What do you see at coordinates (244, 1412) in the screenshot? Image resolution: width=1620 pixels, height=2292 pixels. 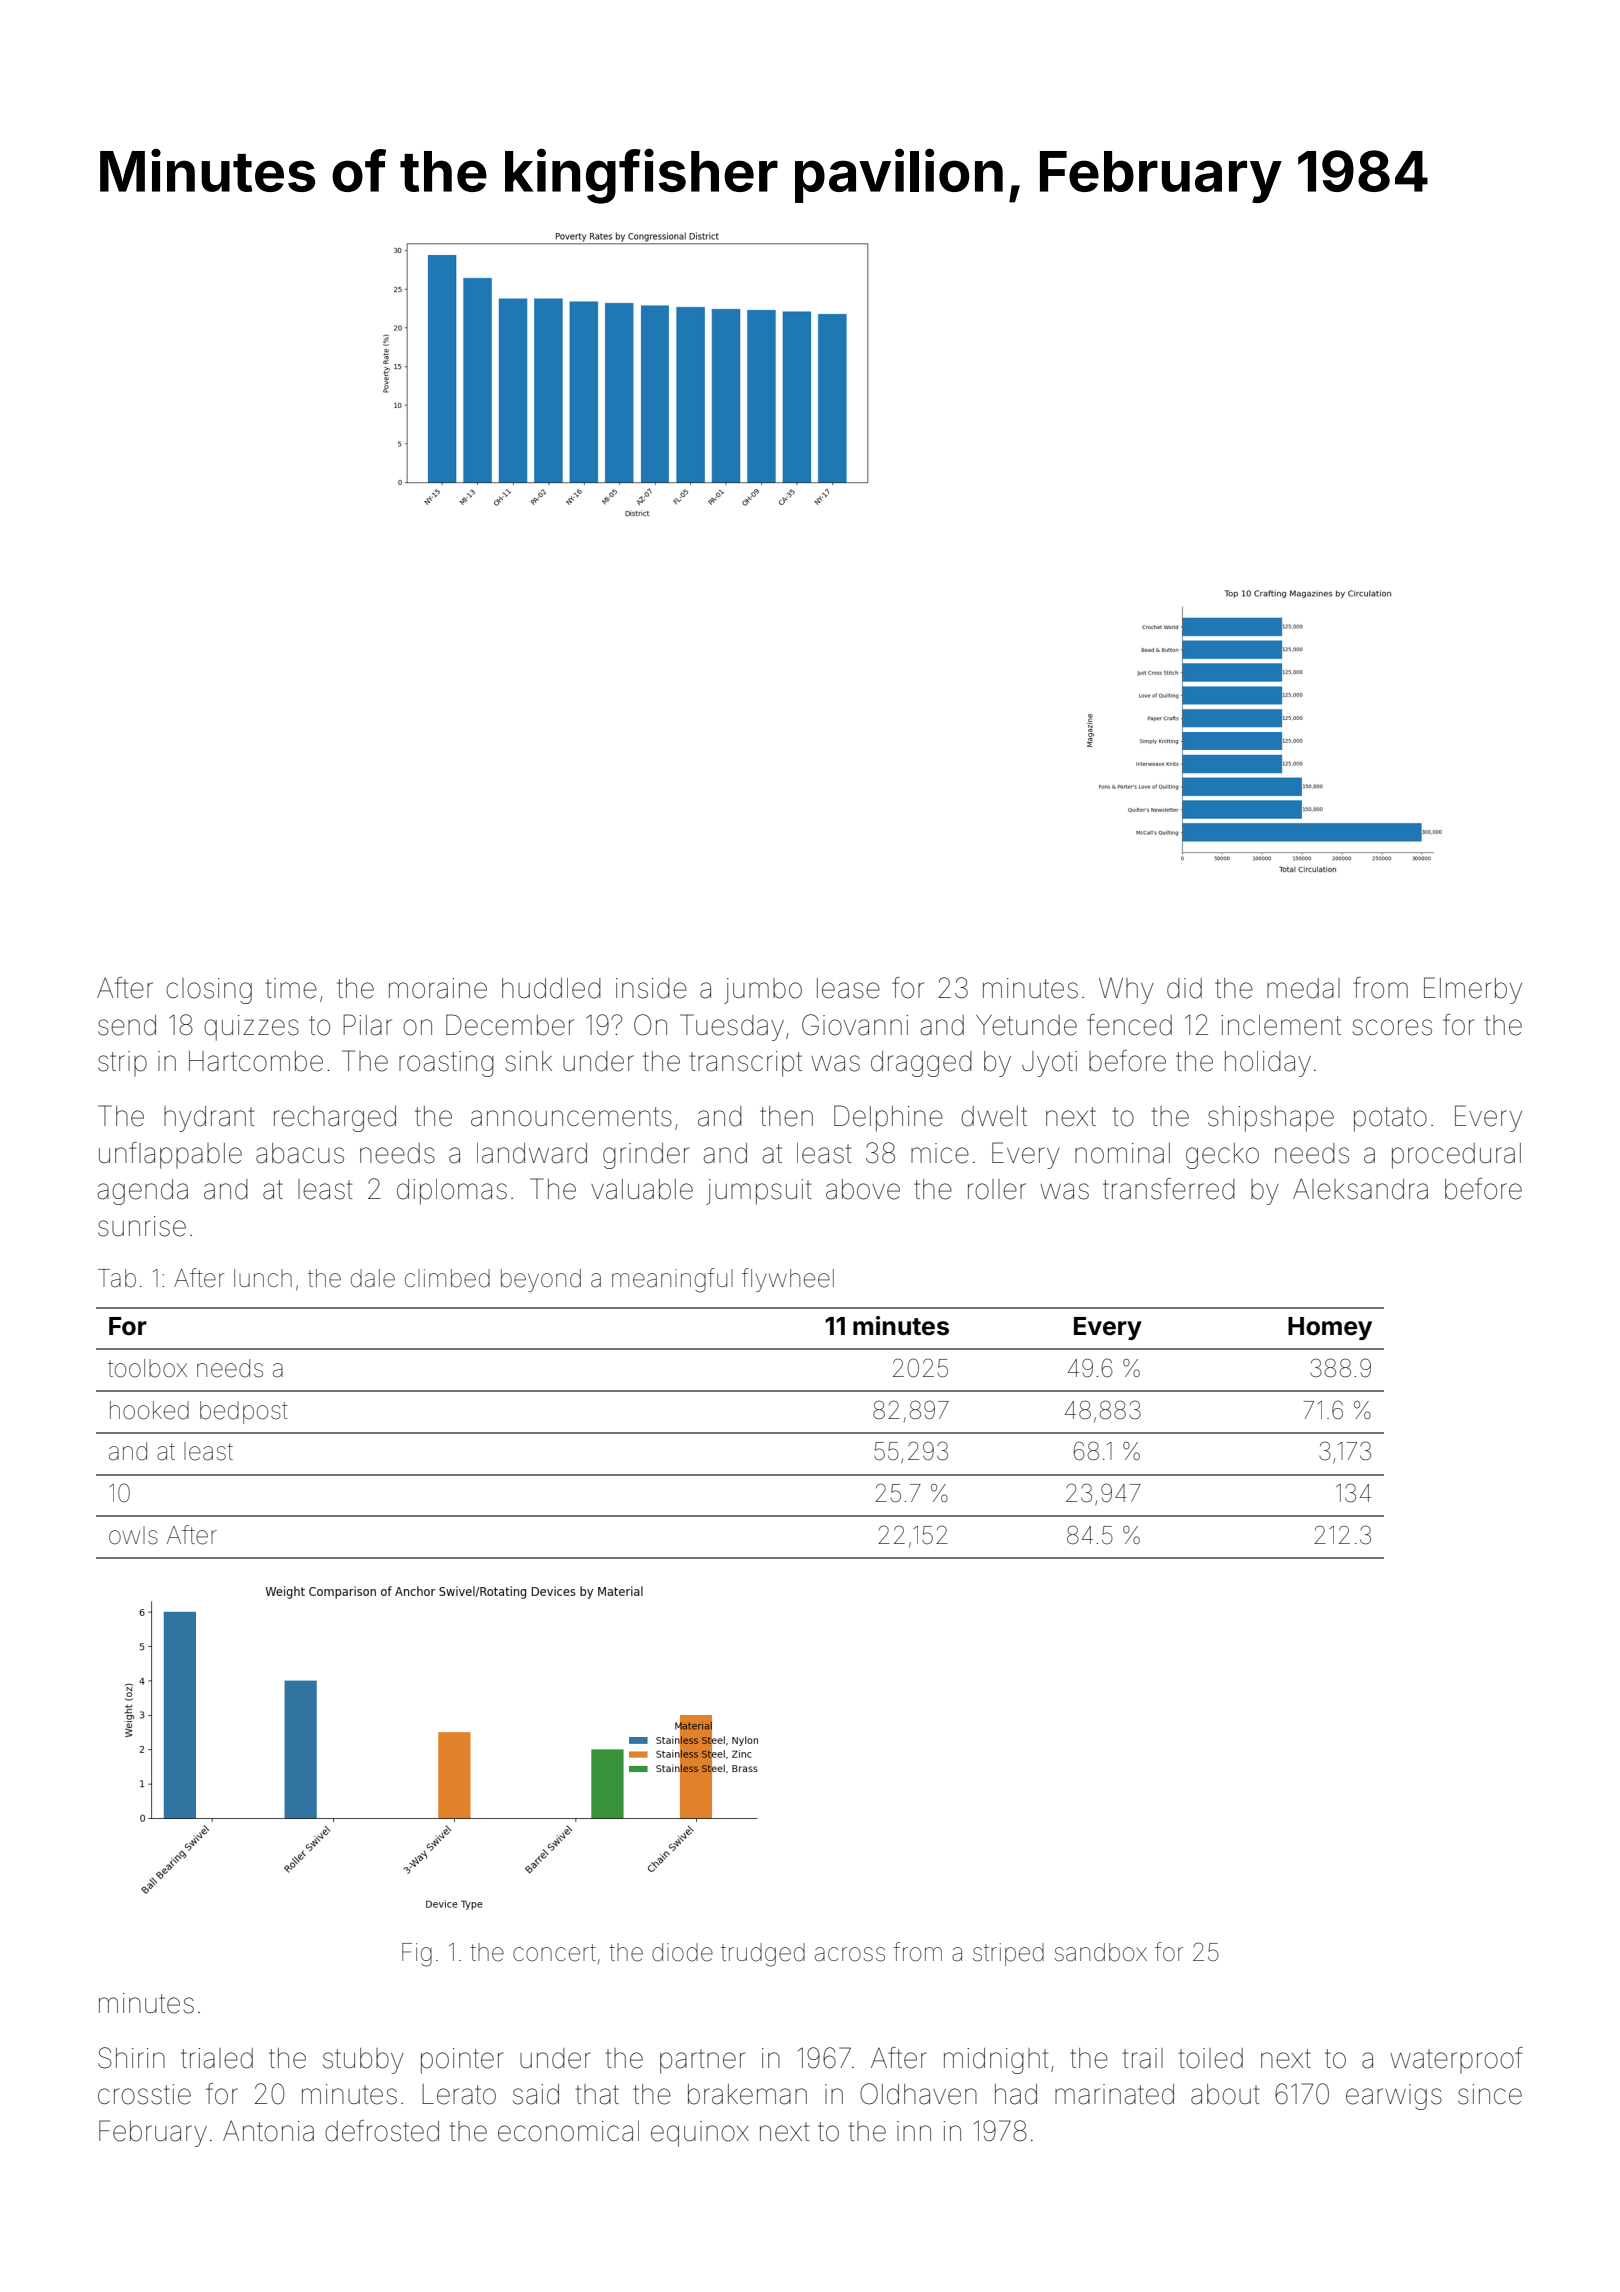 I see `bedpost` at bounding box center [244, 1412].
